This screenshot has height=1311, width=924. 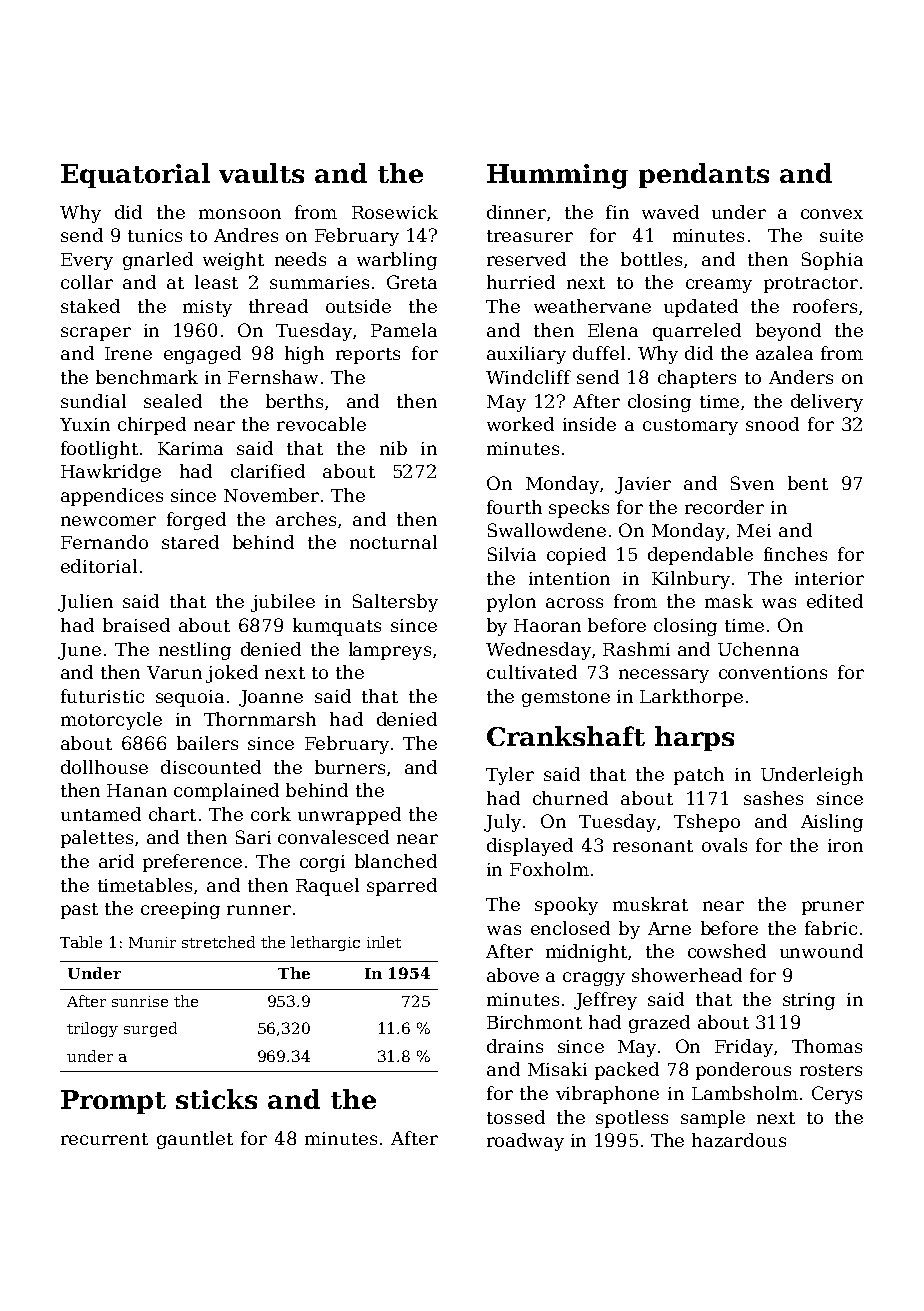 I want to click on roadway, so click(x=525, y=1142).
